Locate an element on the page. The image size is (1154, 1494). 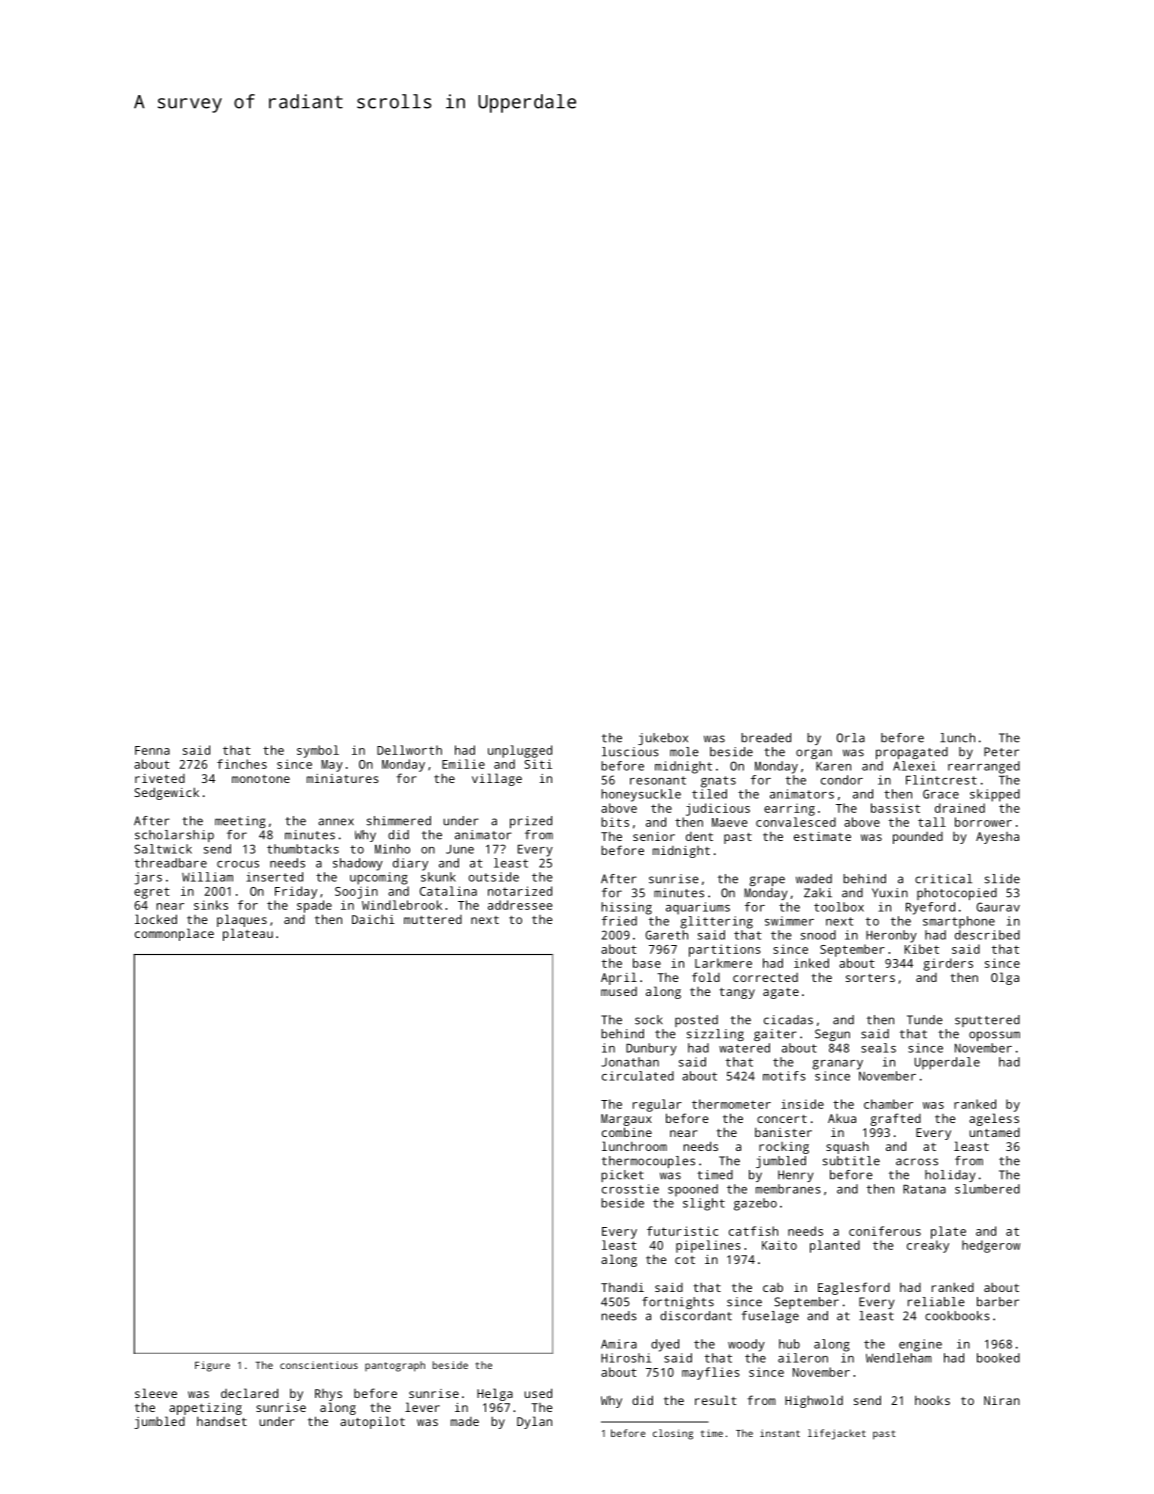
combine is located at coordinates (627, 1132).
